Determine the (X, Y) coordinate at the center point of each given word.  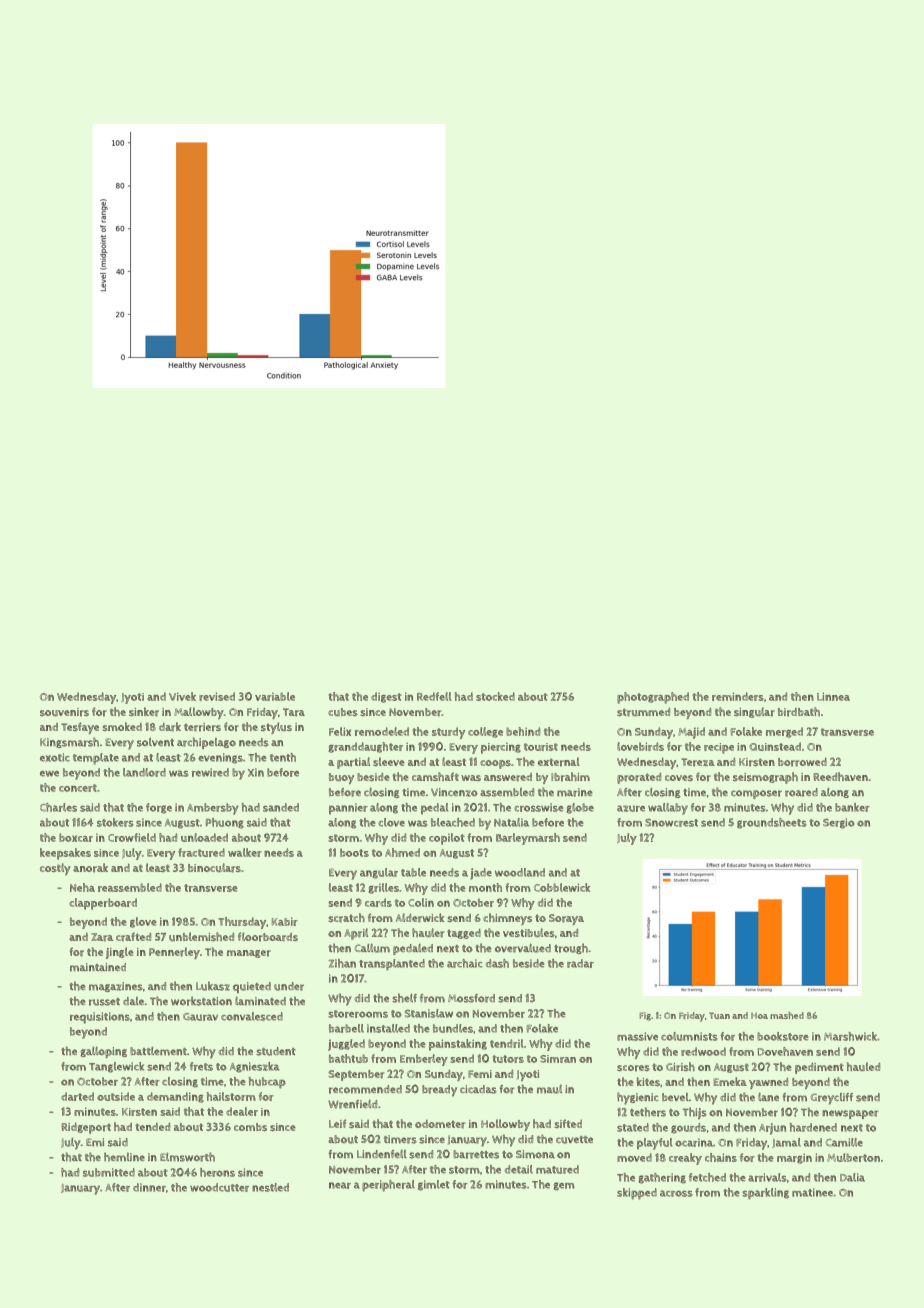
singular (754, 712)
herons (217, 1172)
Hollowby (505, 1125)
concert (78, 788)
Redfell (434, 696)
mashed (787, 1015)
